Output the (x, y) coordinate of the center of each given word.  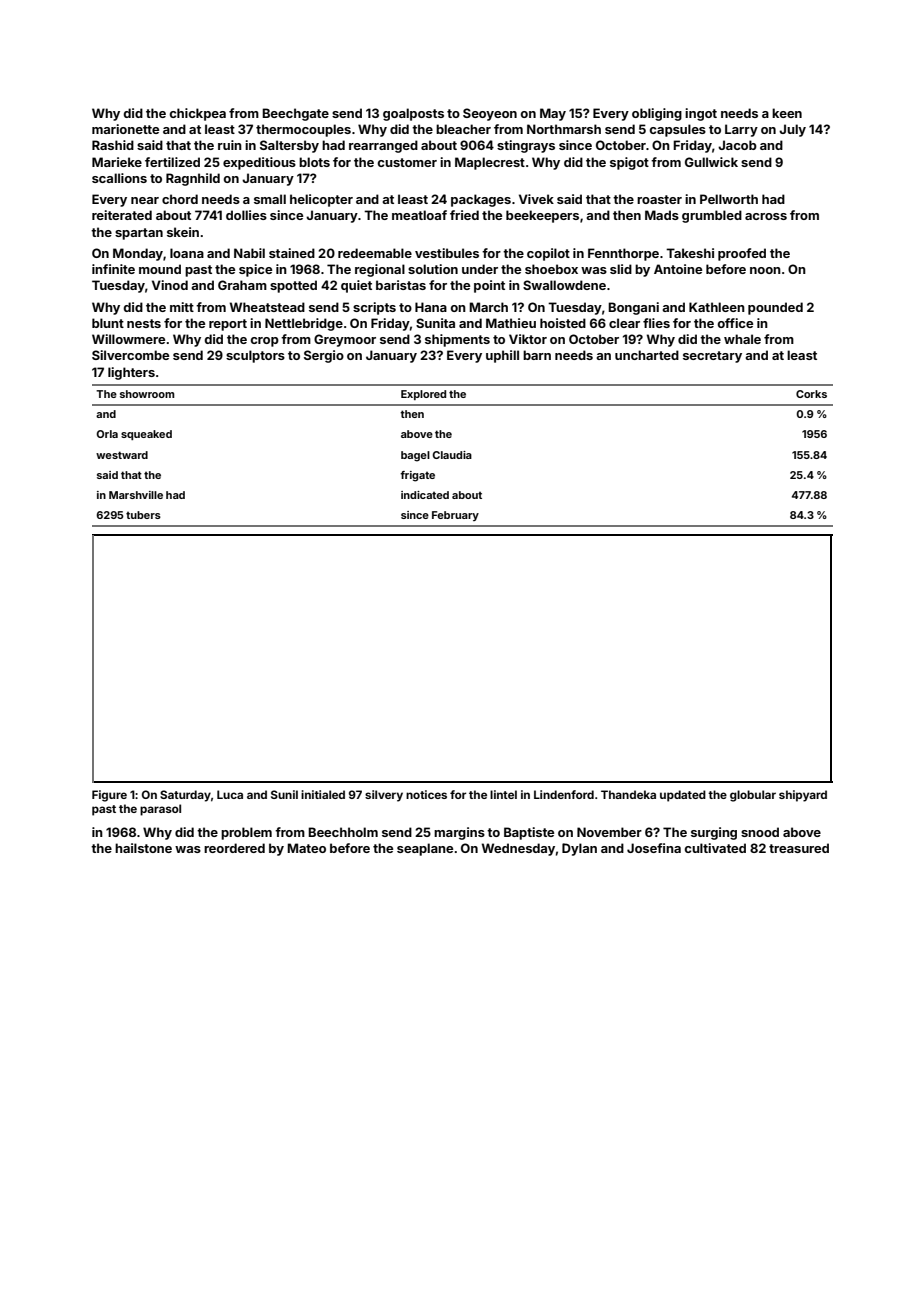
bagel (415, 456)
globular (753, 796)
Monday (138, 254)
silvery (384, 796)
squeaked (146, 435)
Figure (109, 796)
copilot (548, 254)
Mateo (306, 848)
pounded (775, 308)
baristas (401, 285)
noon (765, 270)
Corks (811, 394)
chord (180, 199)
